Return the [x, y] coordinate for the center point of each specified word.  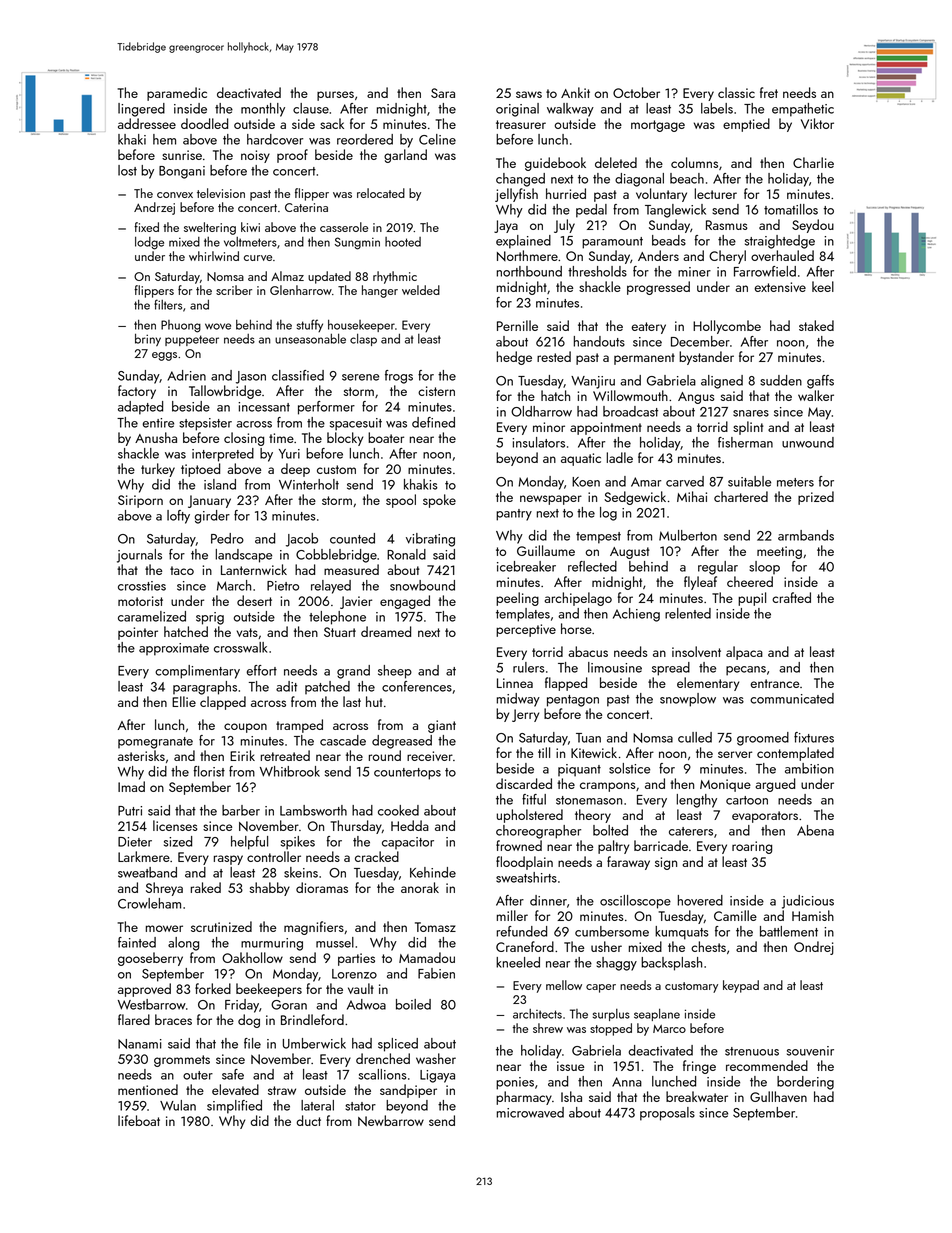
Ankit [575, 92]
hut [374, 701]
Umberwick [314, 1043]
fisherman [745, 442]
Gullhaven [778, 1096]
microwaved [530, 1112]
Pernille [517, 325]
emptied [746, 125]
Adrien [186, 375]
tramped [299, 726]
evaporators [765, 817]
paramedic [177, 94]
